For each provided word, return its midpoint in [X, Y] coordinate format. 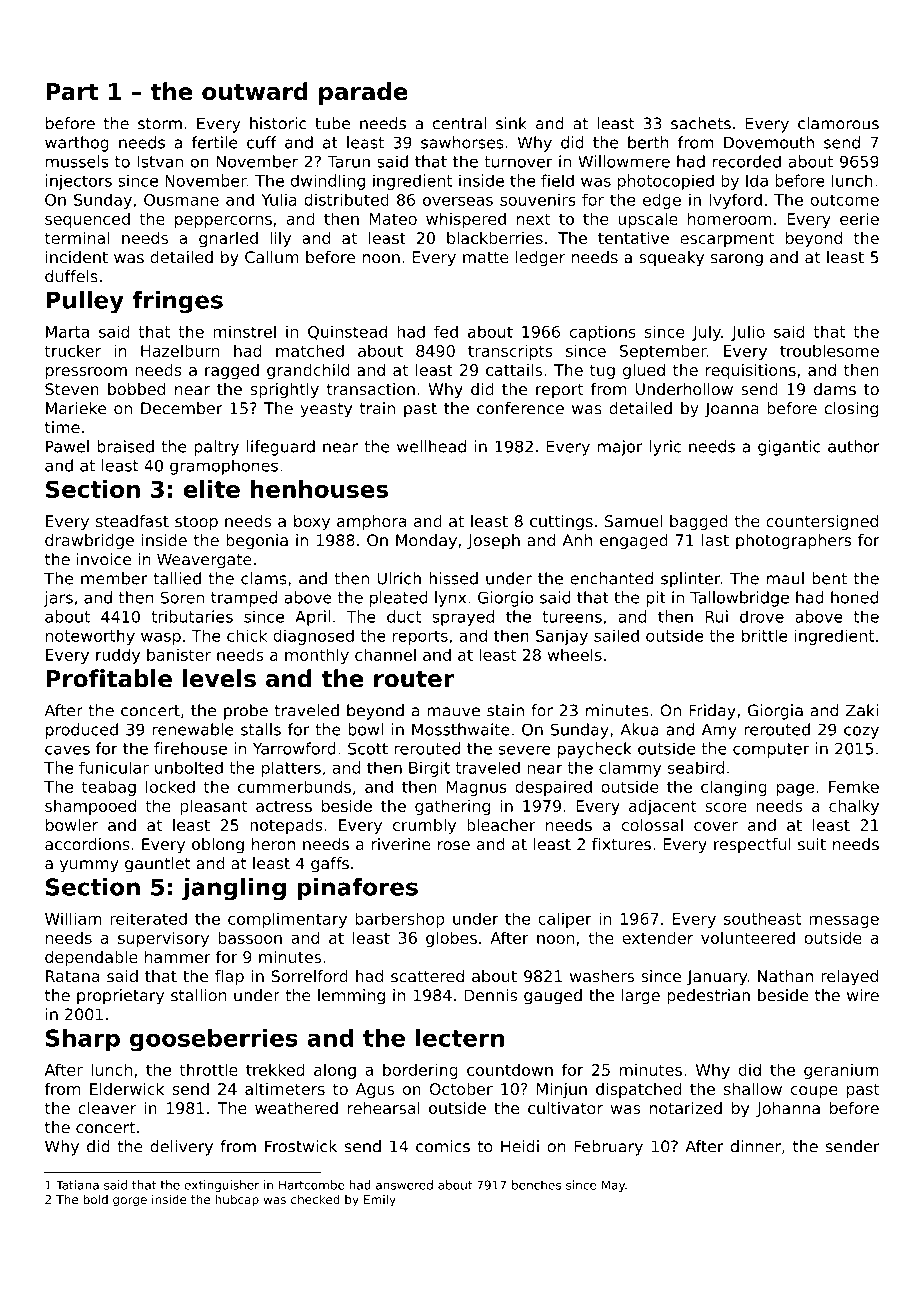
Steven [72, 389]
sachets [701, 123]
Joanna [732, 410]
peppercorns [223, 222]
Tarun [348, 162]
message [844, 922]
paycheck [595, 750]
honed [854, 597]
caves [67, 750]
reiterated [148, 918]
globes [451, 939]
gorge [130, 1202]
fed [446, 331]
